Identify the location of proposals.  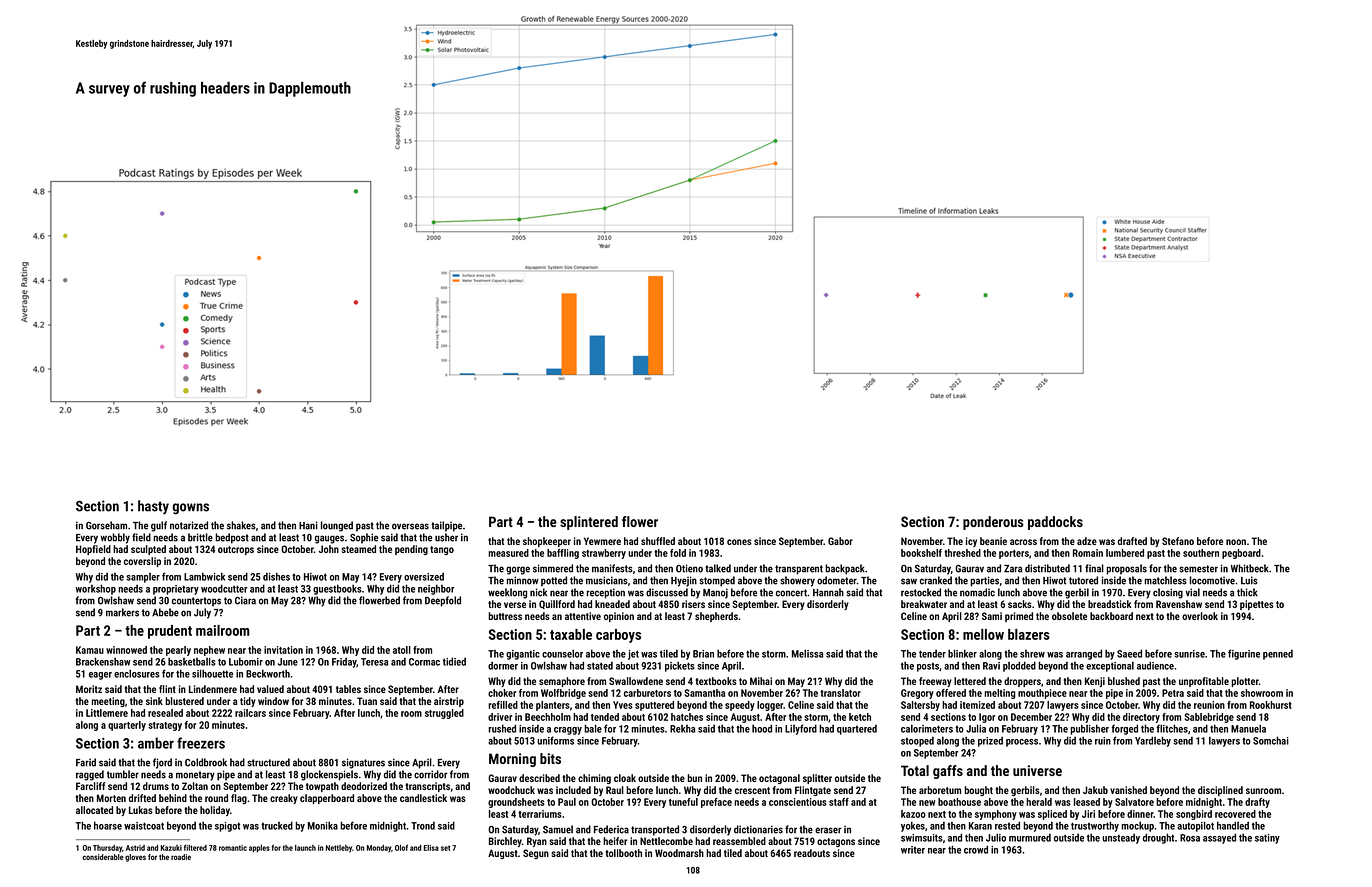
(1127, 569).
